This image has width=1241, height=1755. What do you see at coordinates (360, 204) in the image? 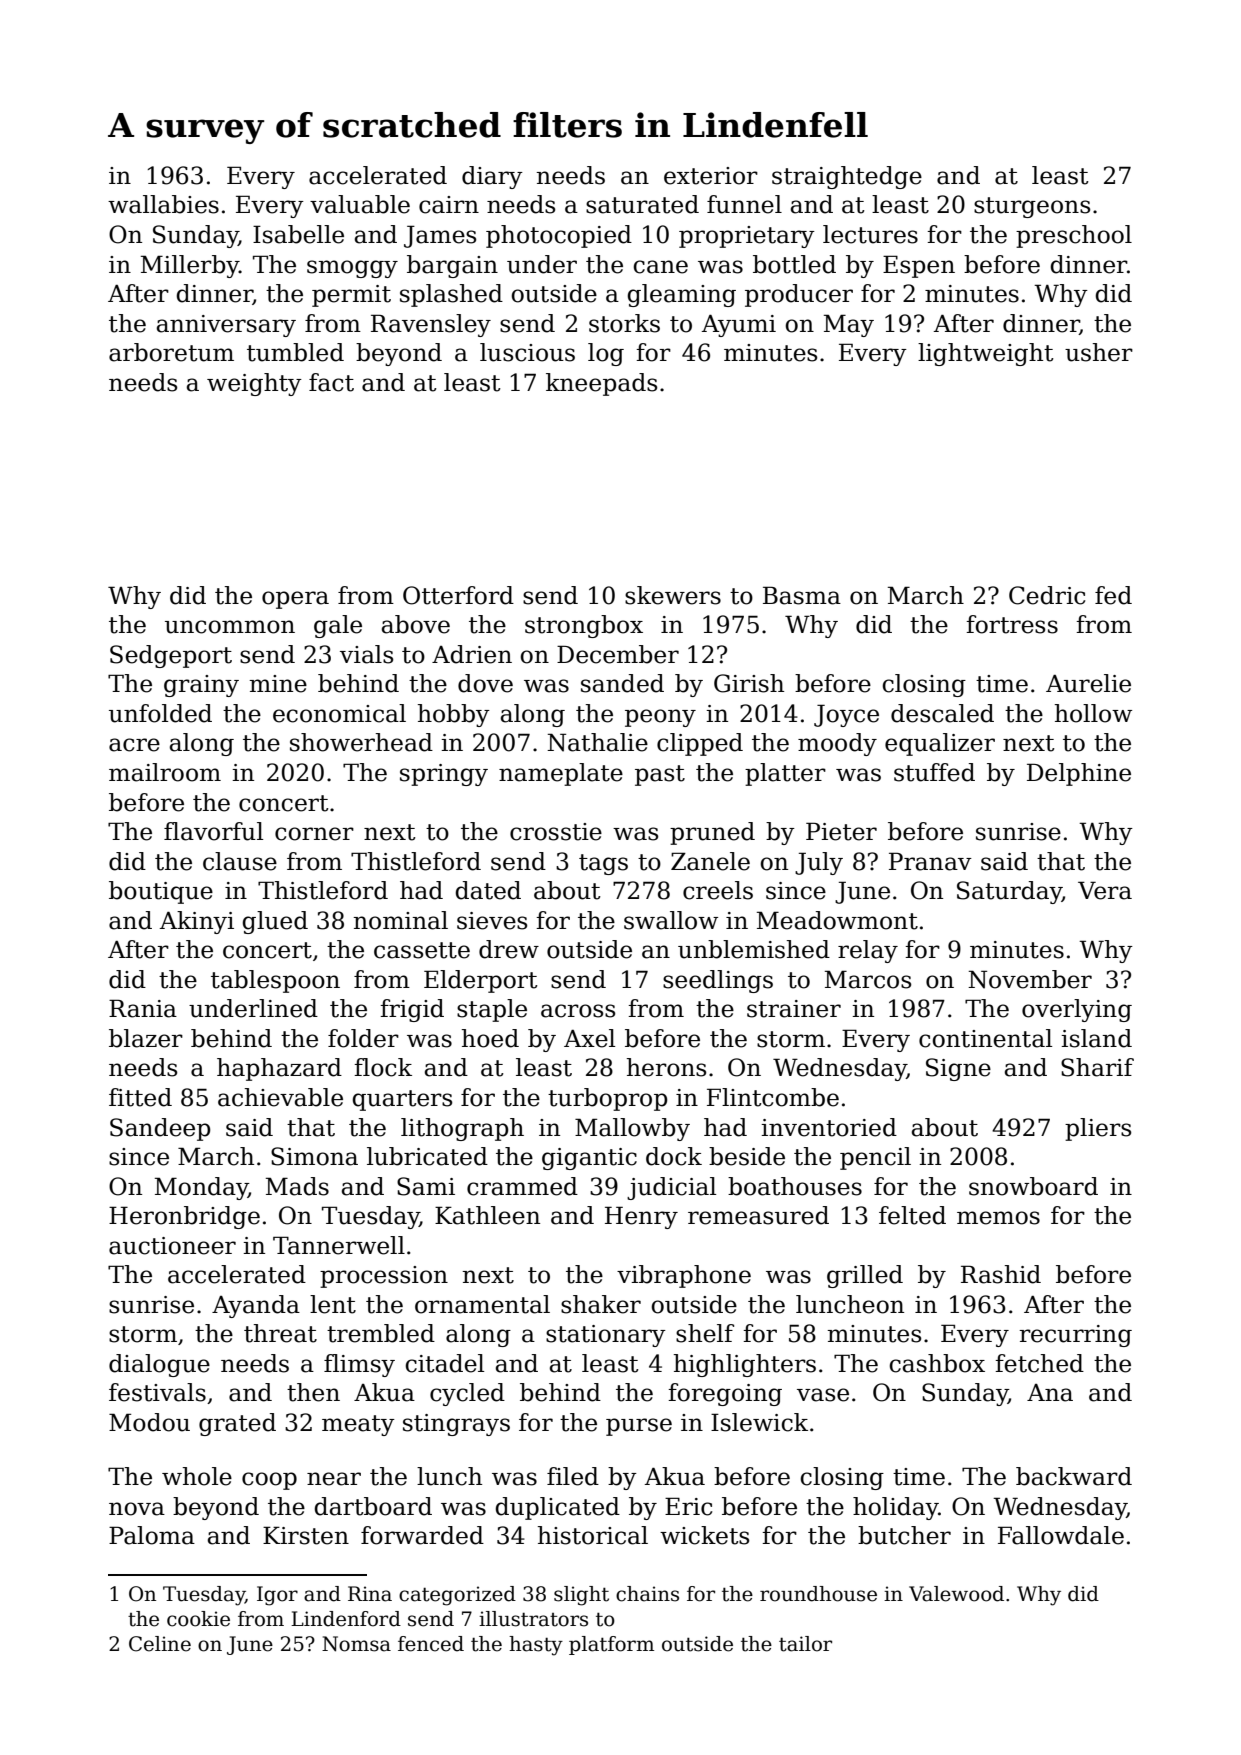
I see `valuable` at bounding box center [360, 204].
